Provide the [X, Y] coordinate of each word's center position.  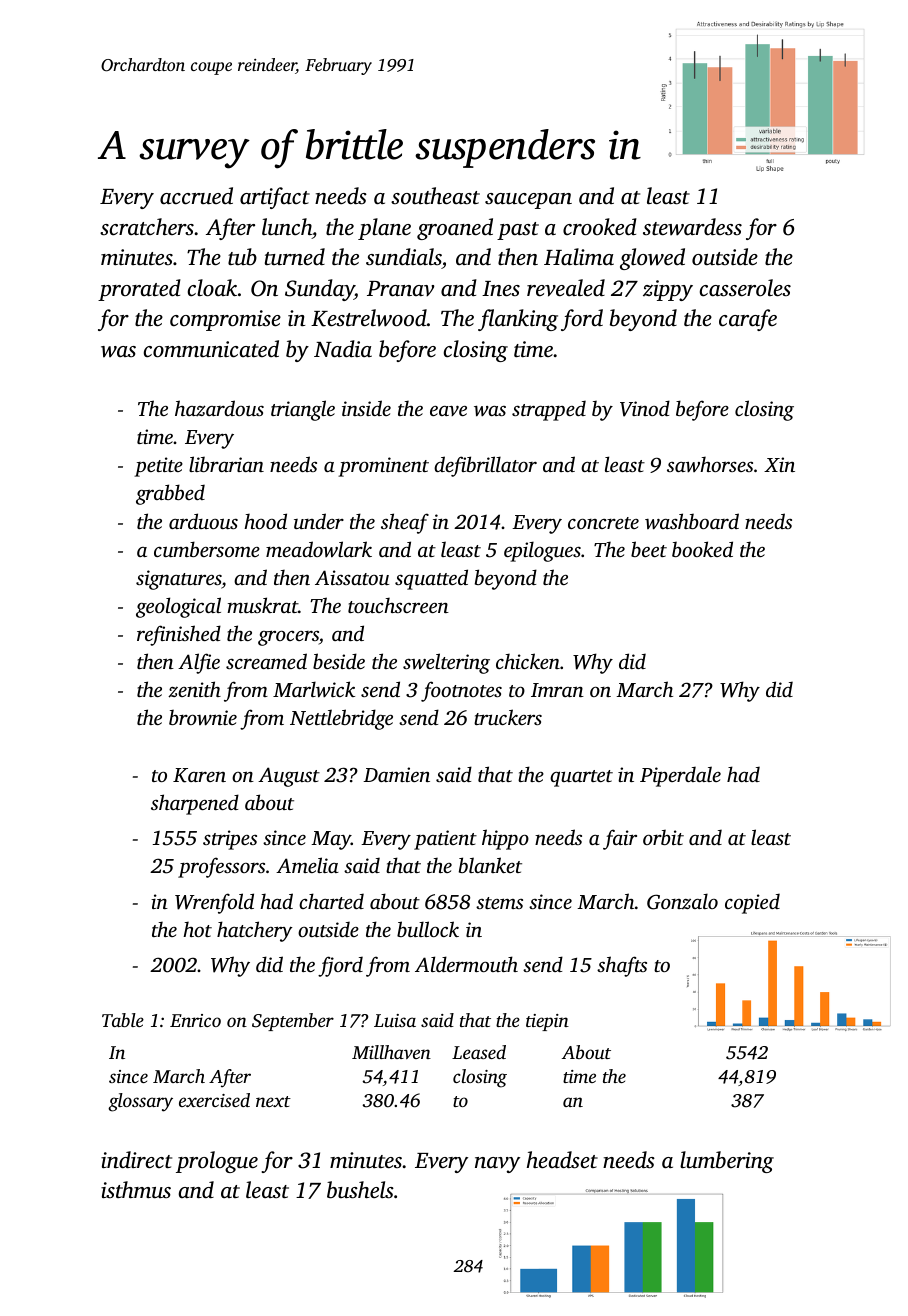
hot [197, 929]
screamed [266, 661]
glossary [140, 1102]
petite [158, 467]
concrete [603, 523]
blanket [490, 865]
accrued [196, 196]
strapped [549, 410]
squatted [431, 579]
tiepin [547, 1022]
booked [702, 549]
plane [384, 229]
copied [752, 903]
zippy [668, 290]
